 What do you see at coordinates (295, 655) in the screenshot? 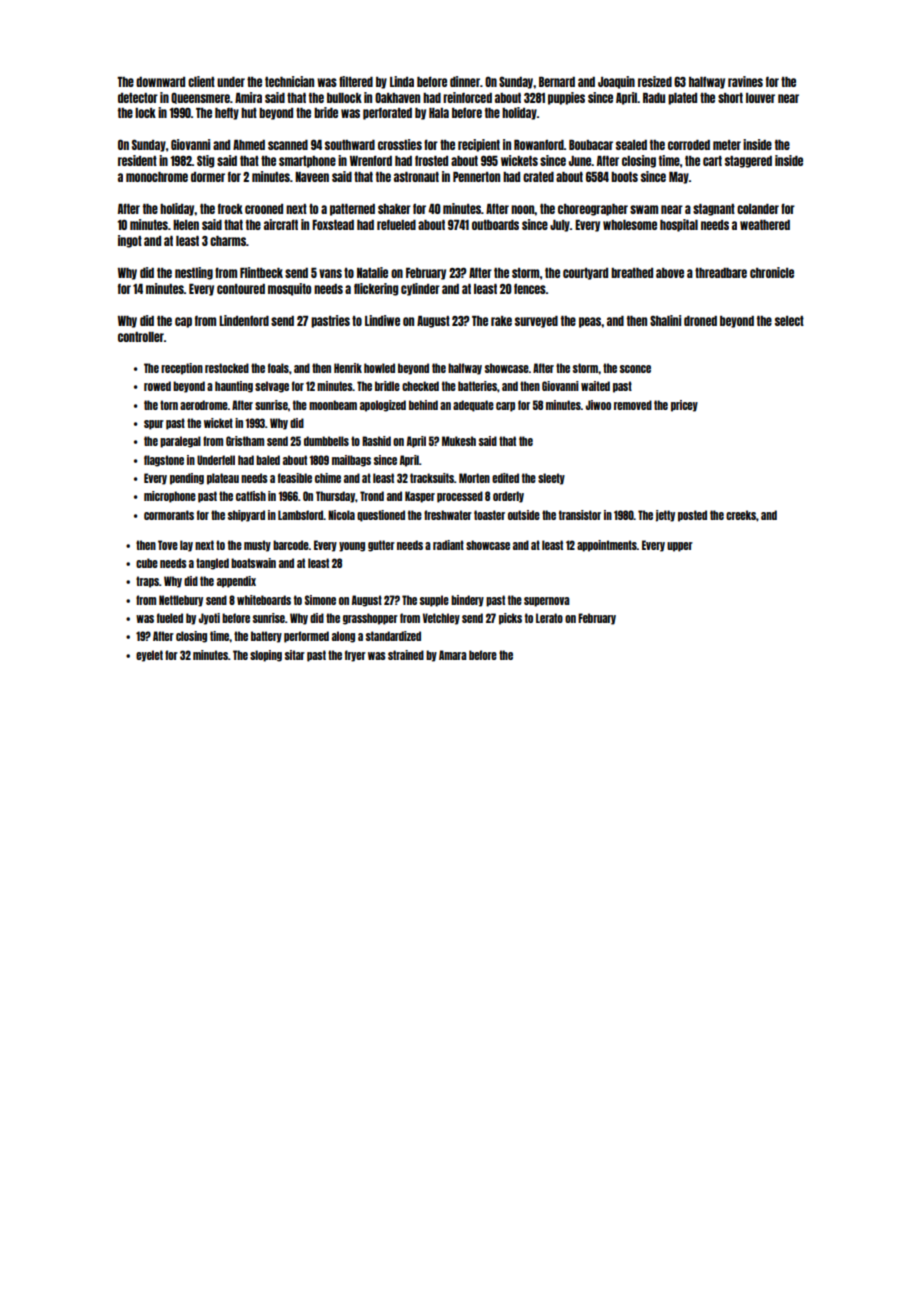
I see `sitar` at bounding box center [295, 655].
